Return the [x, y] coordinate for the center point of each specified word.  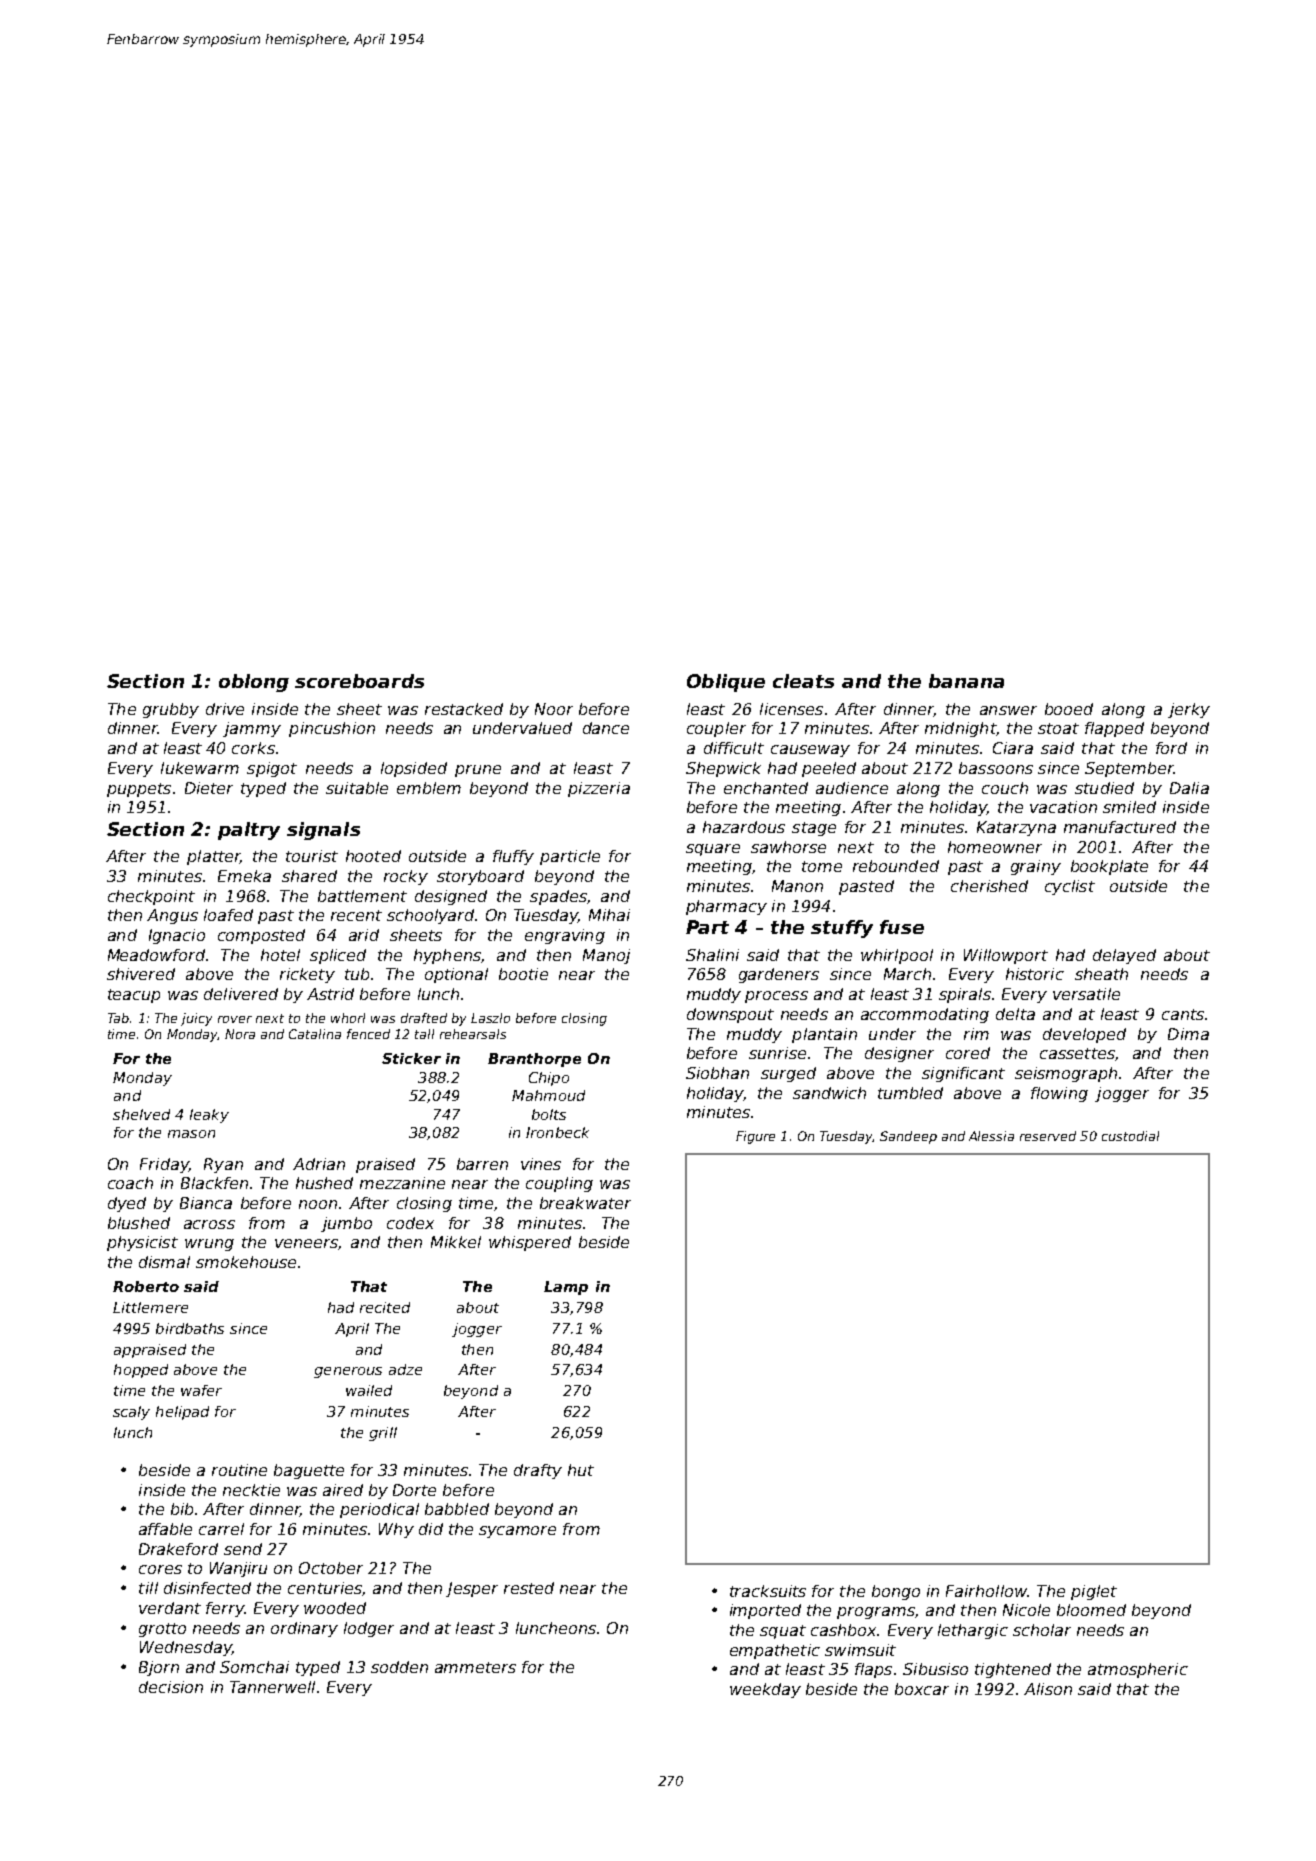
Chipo [549, 1079]
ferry [225, 1609]
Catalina [315, 1034]
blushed [139, 1223]
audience [852, 788]
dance [606, 728]
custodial [1130, 1136]
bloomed [1091, 1610]
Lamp [566, 1288]
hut [581, 1470]
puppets [139, 790]
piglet [1094, 1592]
